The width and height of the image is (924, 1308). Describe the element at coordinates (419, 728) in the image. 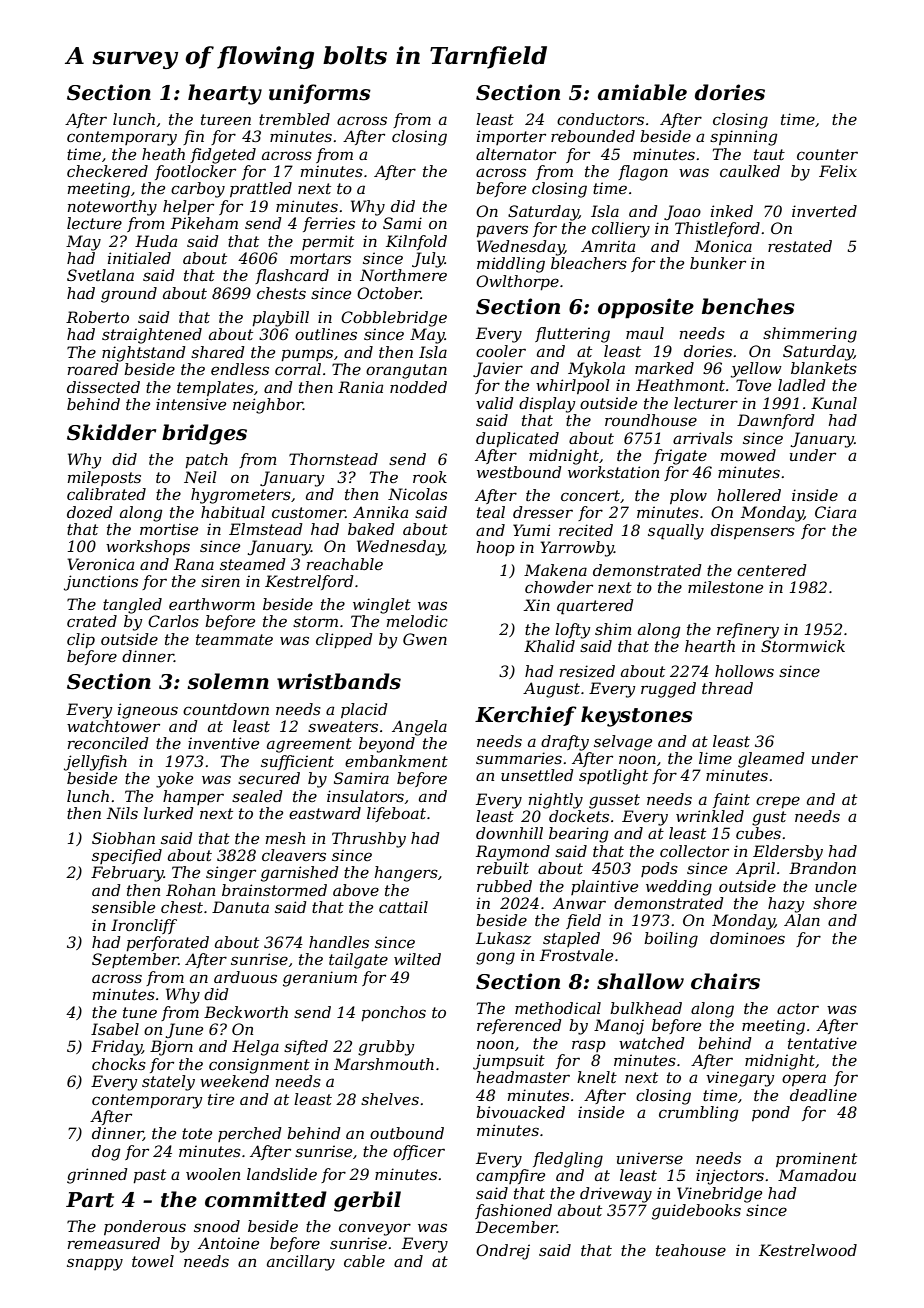

I see `Angela` at that location.
